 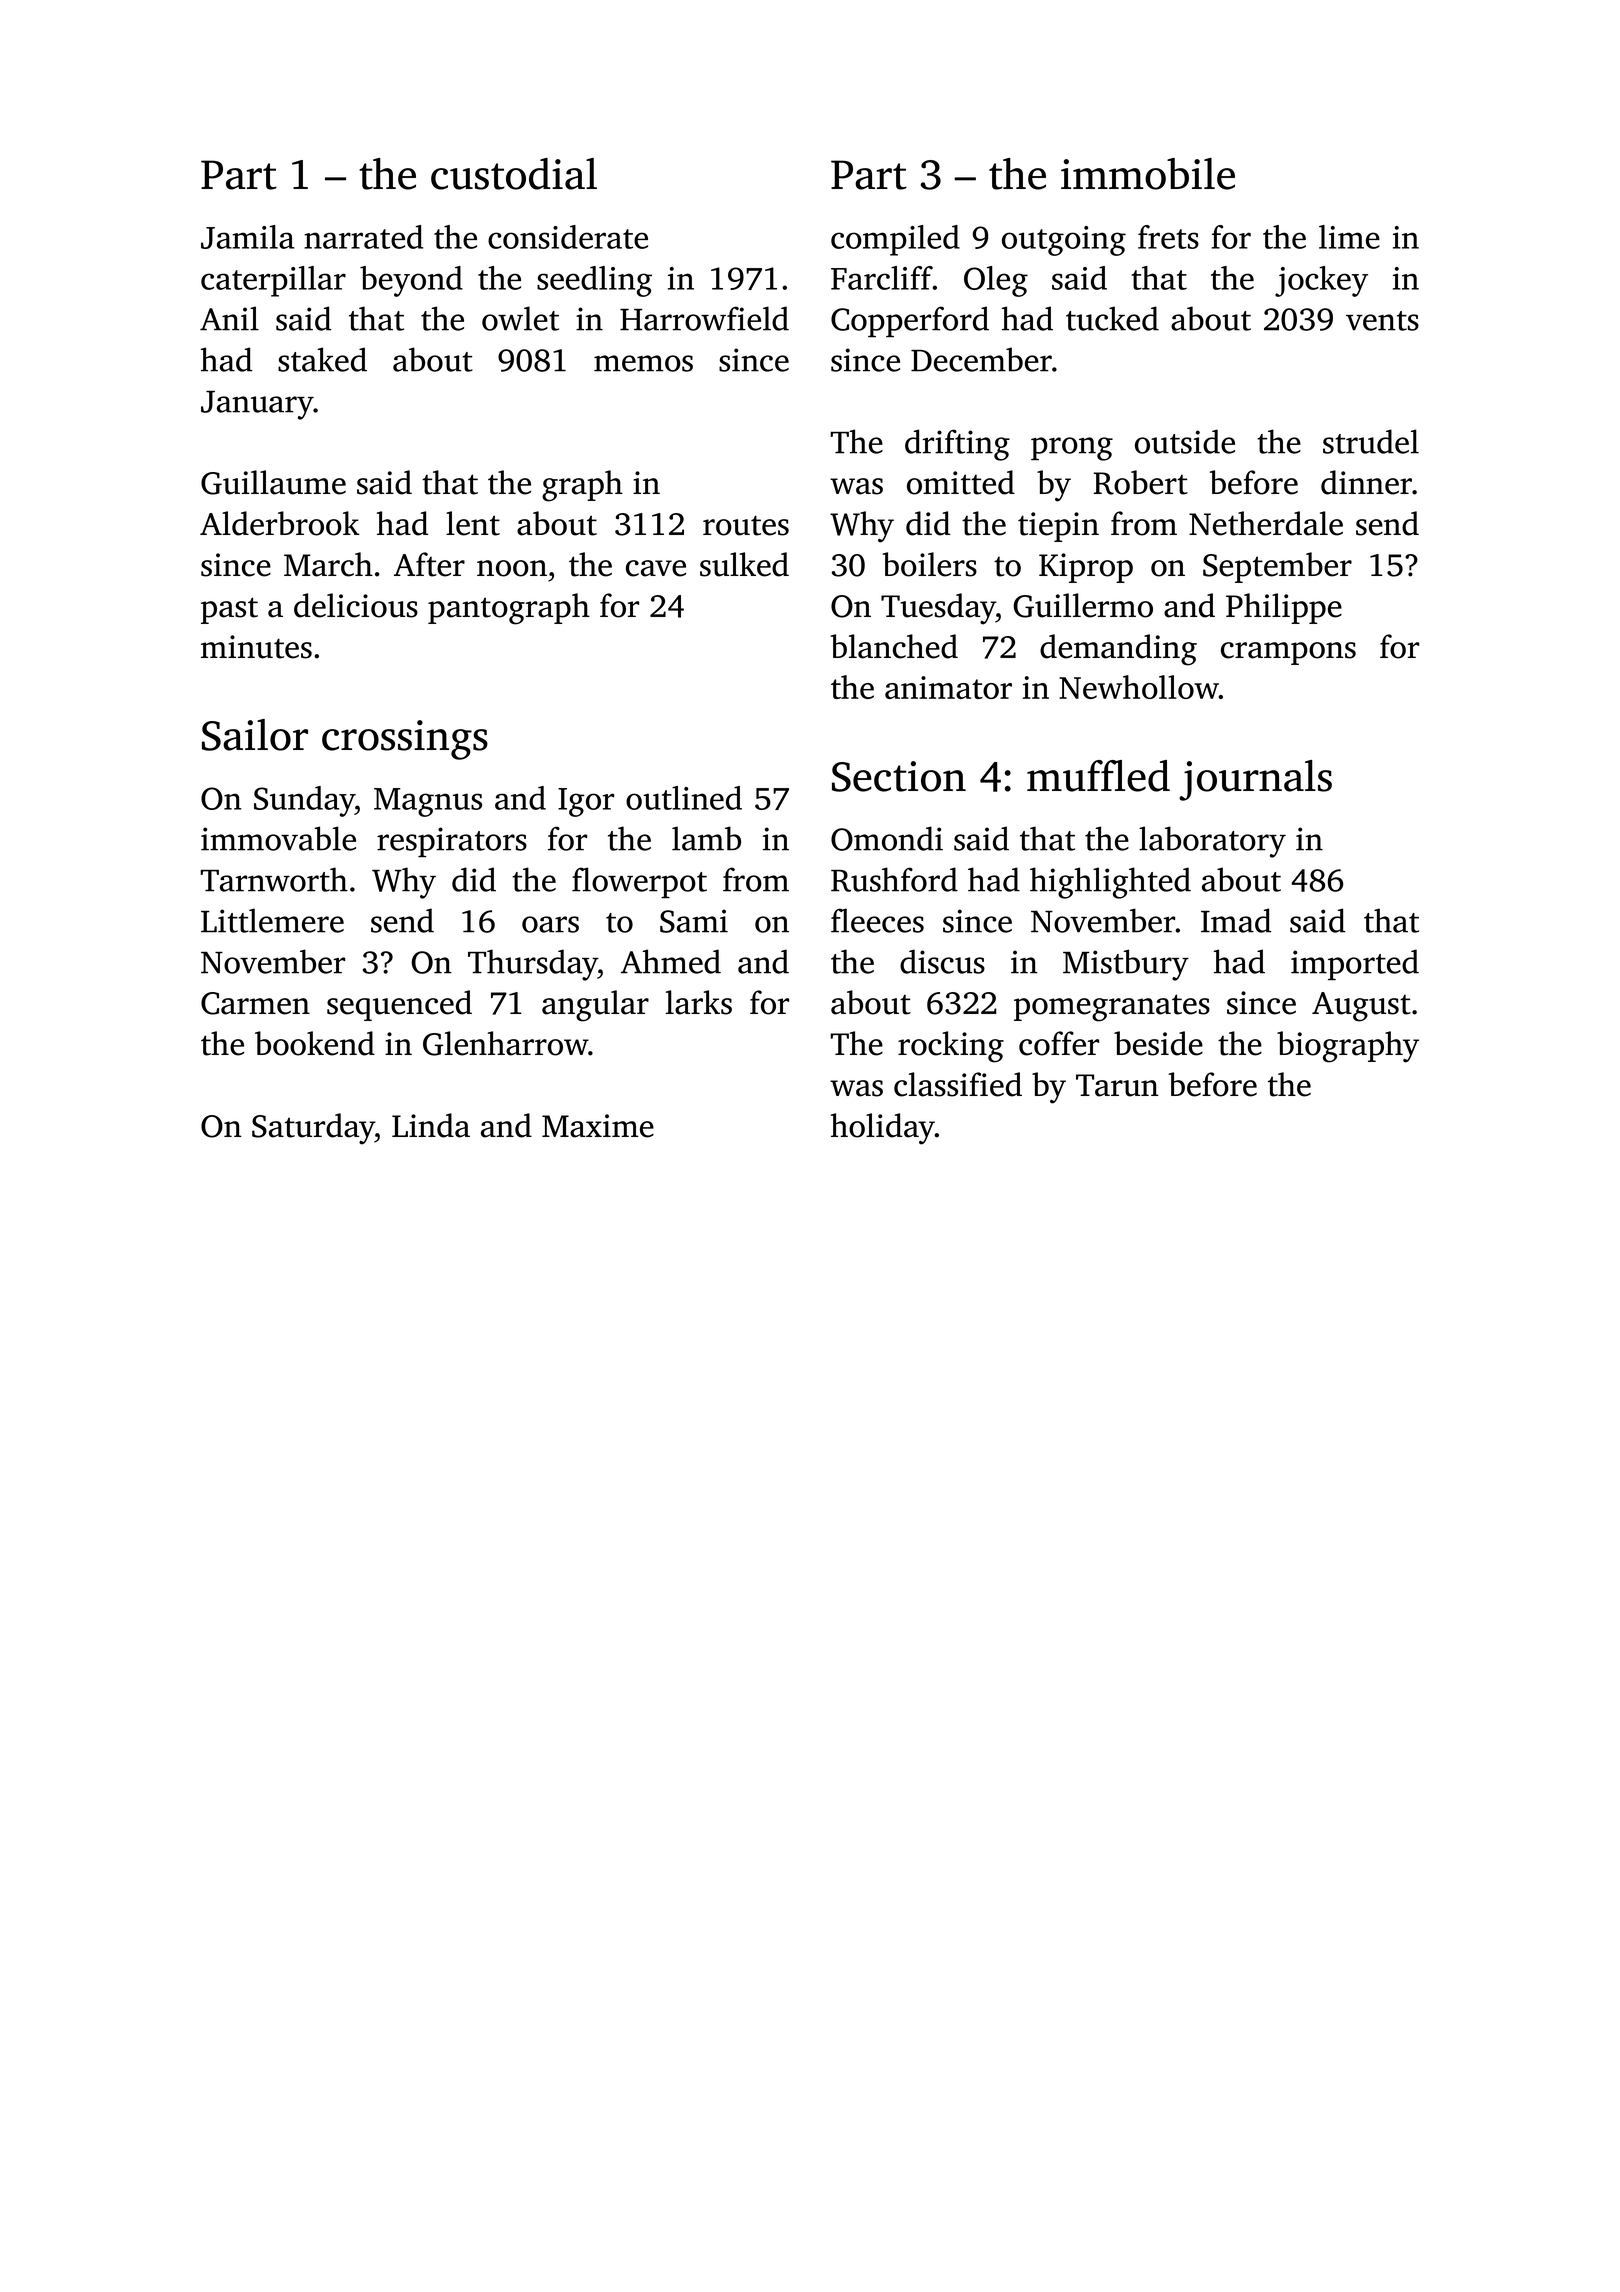 I want to click on rocking, so click(x=951, y=1047).
